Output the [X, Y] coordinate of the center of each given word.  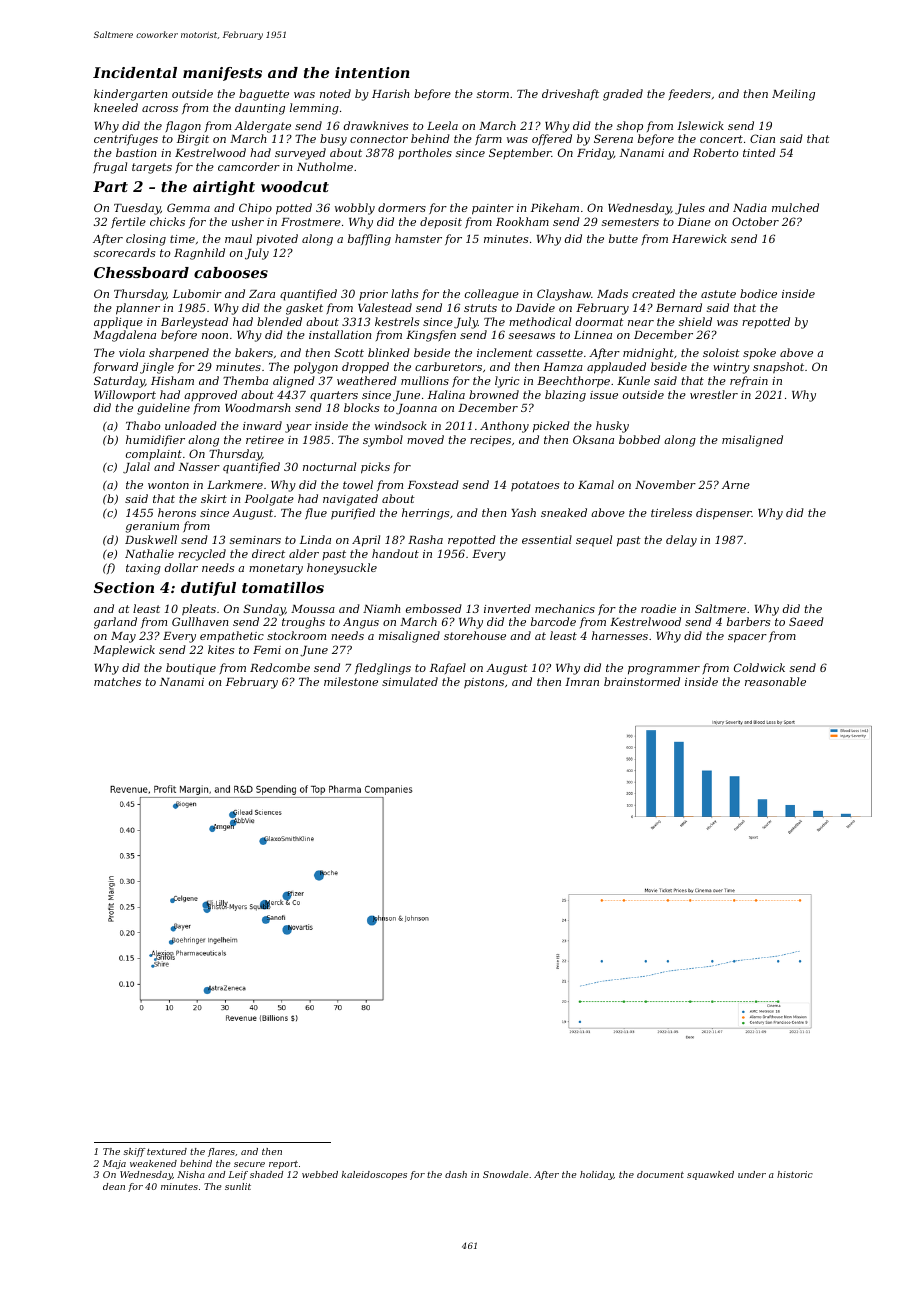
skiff [134, 1152]
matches [117, 681]
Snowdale [506, 1174]
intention [372, 72]
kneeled [116, 107]
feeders [689, 95]
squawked [710, 1175]
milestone [351, 681]
